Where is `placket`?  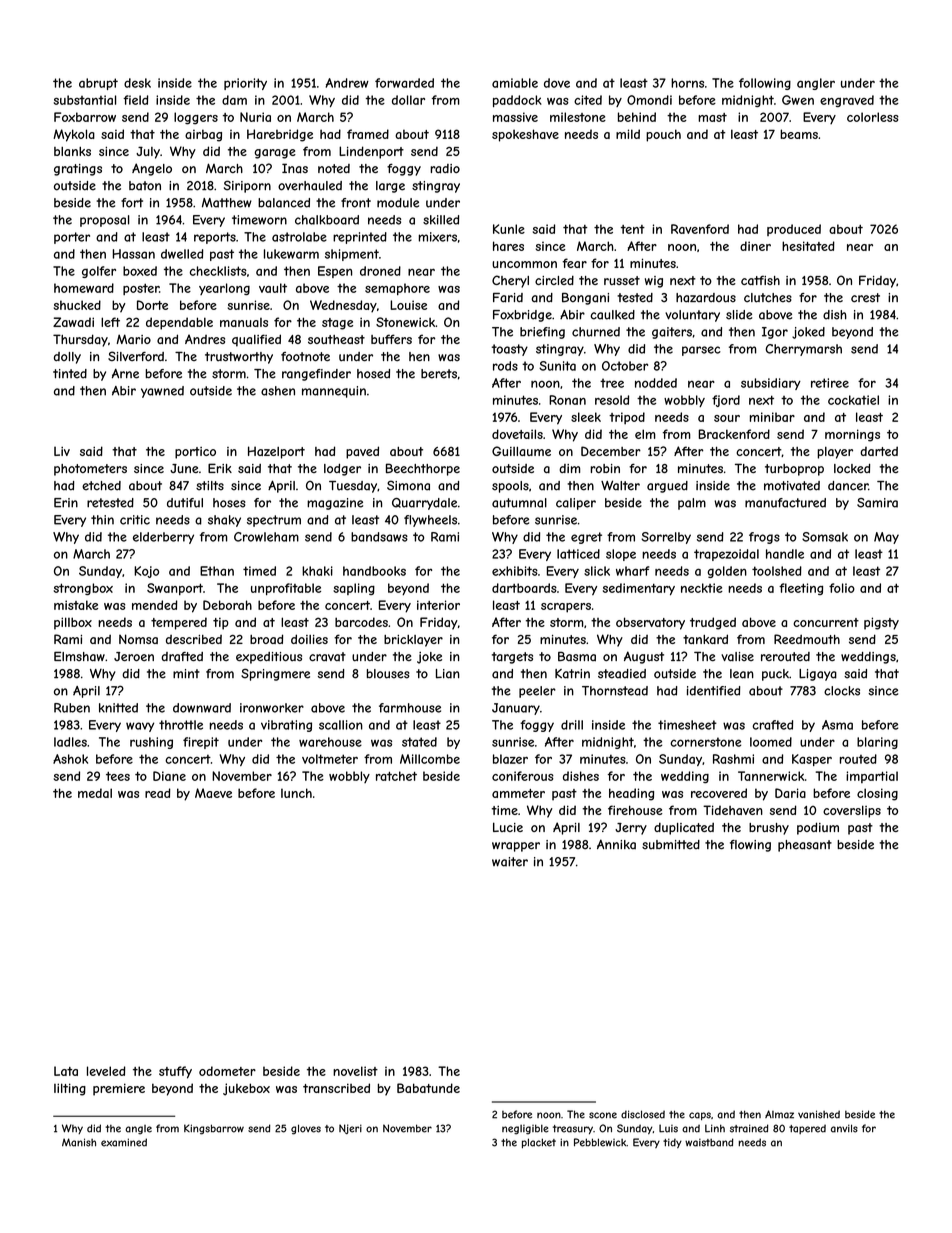
placket is located at coordinates (539, 1143).
